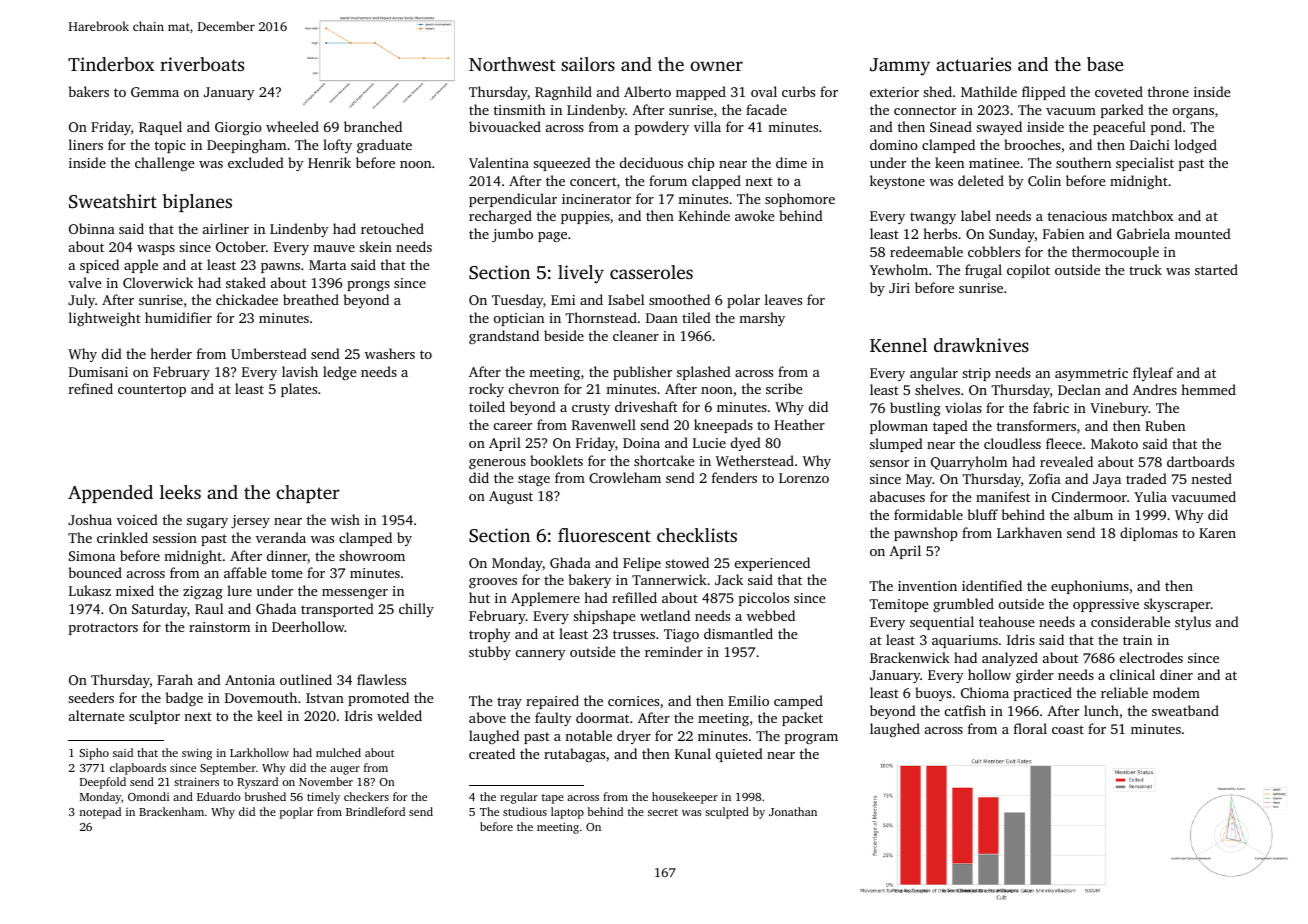 The image size is (1308, 924). Describe the element at coordinates (973, 64) in the screenshot. I see `actuaries` at that location.
